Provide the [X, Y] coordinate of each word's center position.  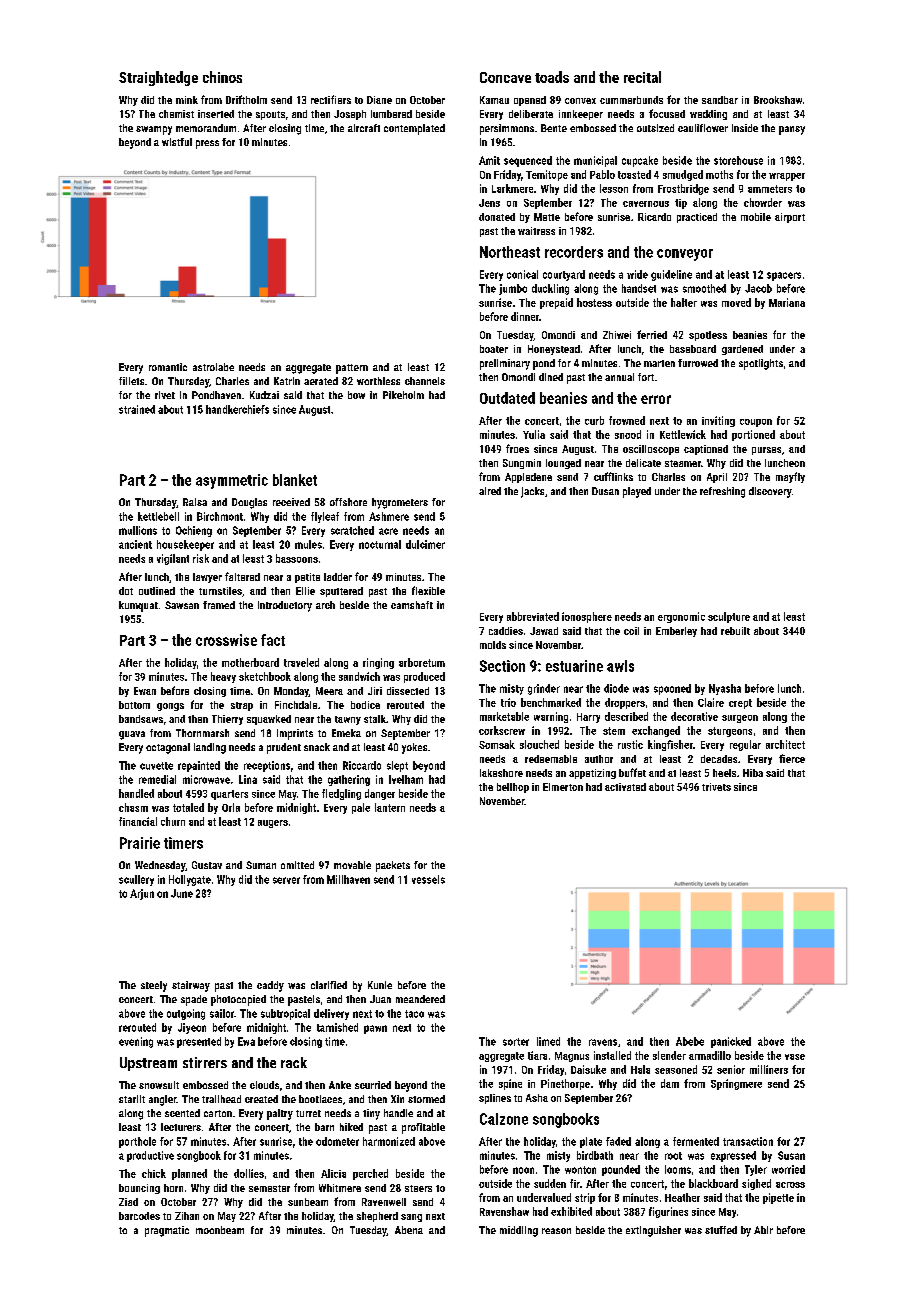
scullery [136, 880]
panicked [731, 1042]
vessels [428, 879]
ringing [378, 663]
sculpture [729, 617]
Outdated [507, 398]
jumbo [513, 289]
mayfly [790, 477]
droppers [625, 703]
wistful [177, 142]
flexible [428, 590]
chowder [763, 202]
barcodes [139, 1216]
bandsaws [141, 719]
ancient [135, 544]
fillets [131, 381]
